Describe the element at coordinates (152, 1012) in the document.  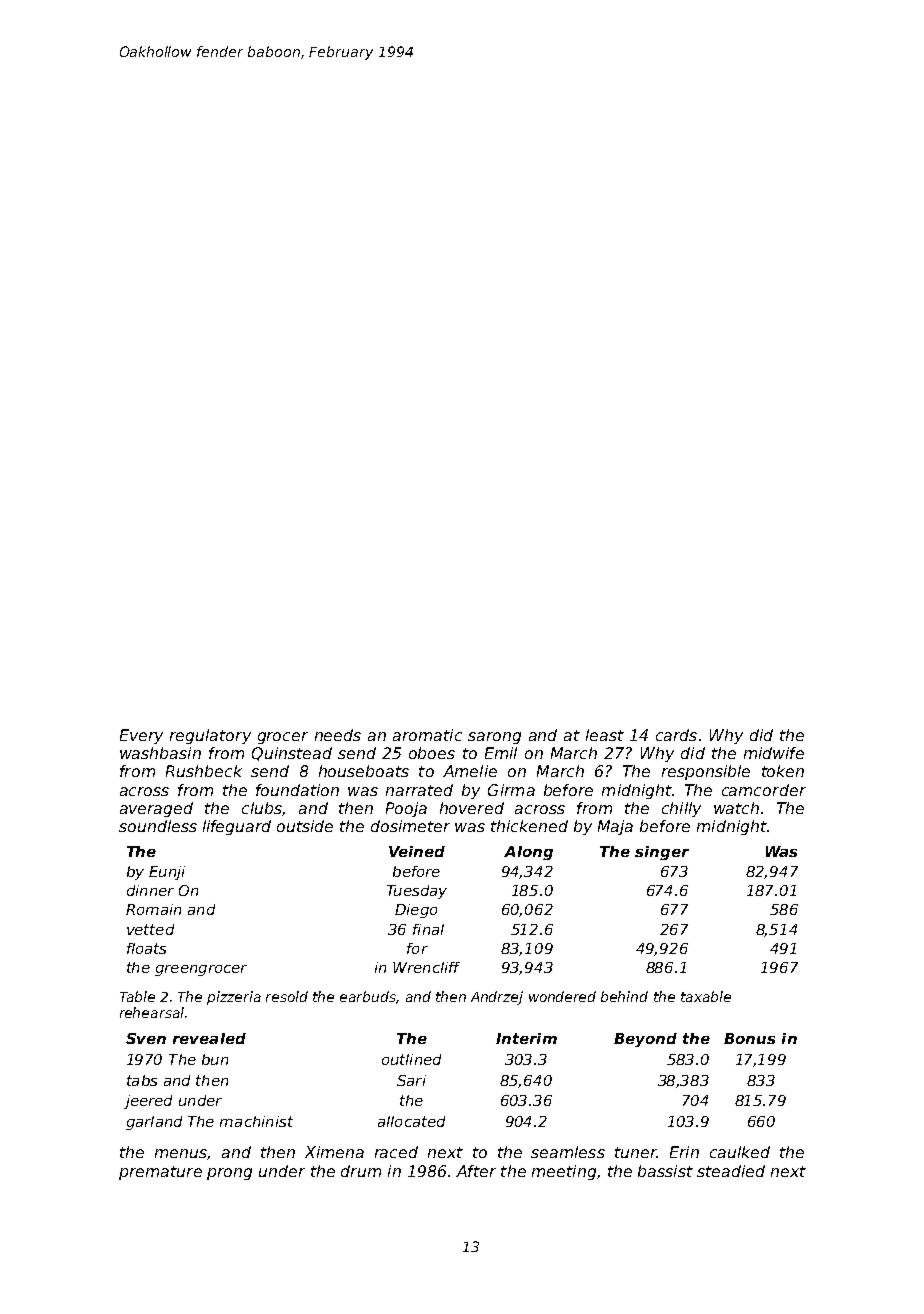
I see `rehearsal` at that location.
